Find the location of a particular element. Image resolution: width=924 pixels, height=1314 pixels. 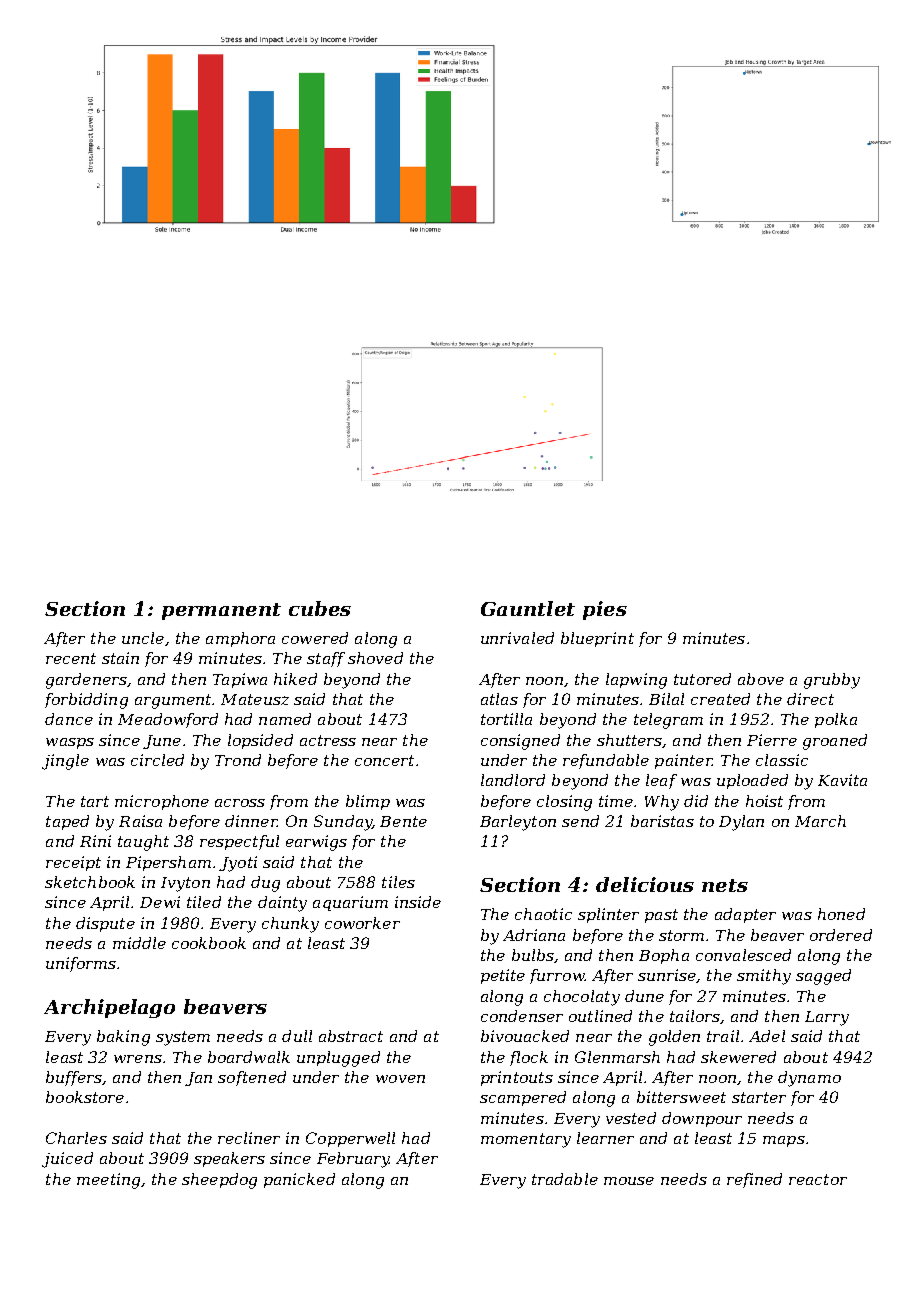

stain is located at coordinates (120, 658).
